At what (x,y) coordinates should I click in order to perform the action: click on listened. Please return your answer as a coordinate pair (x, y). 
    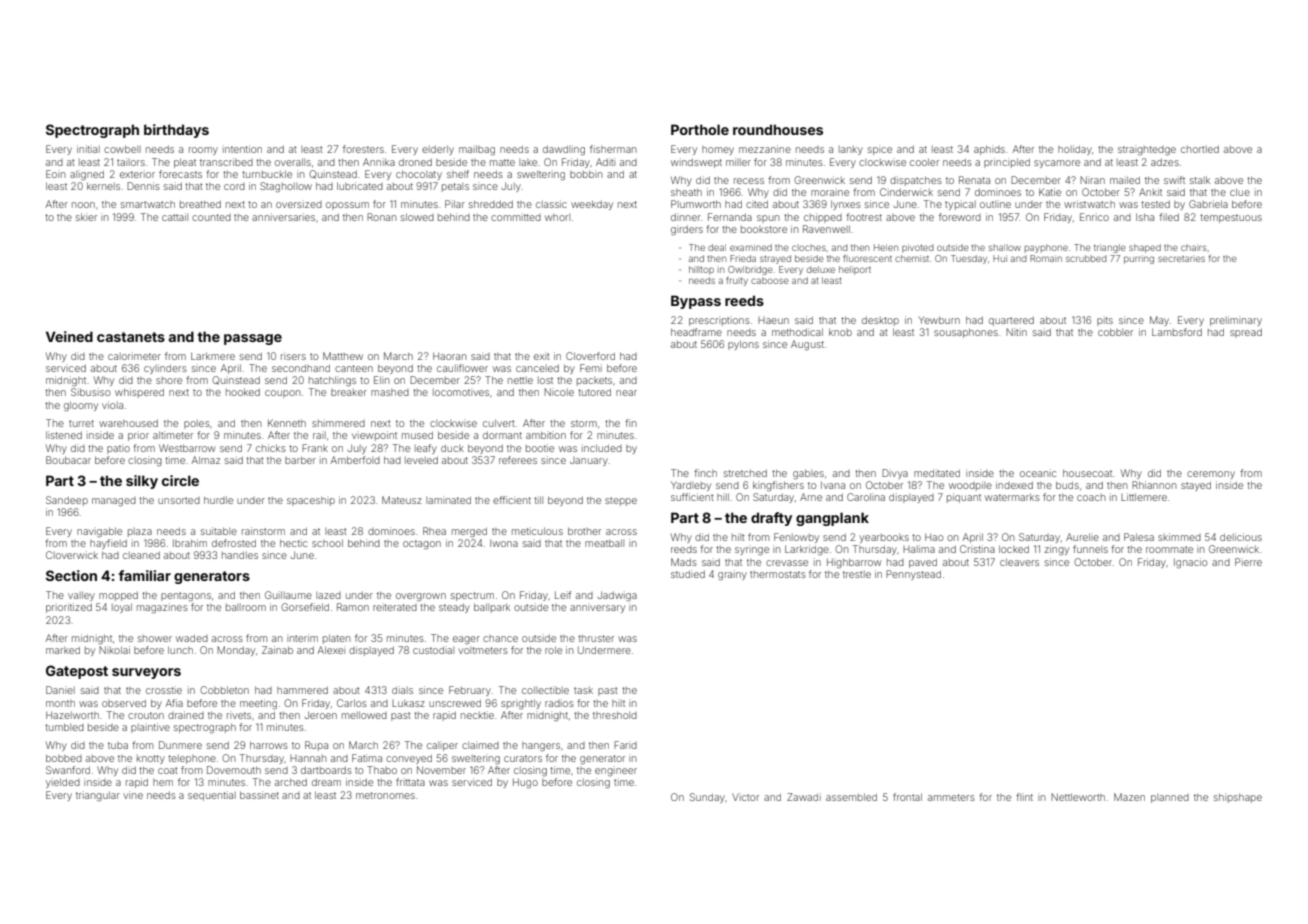
    Looking at the image, I should click on (64, 435).
